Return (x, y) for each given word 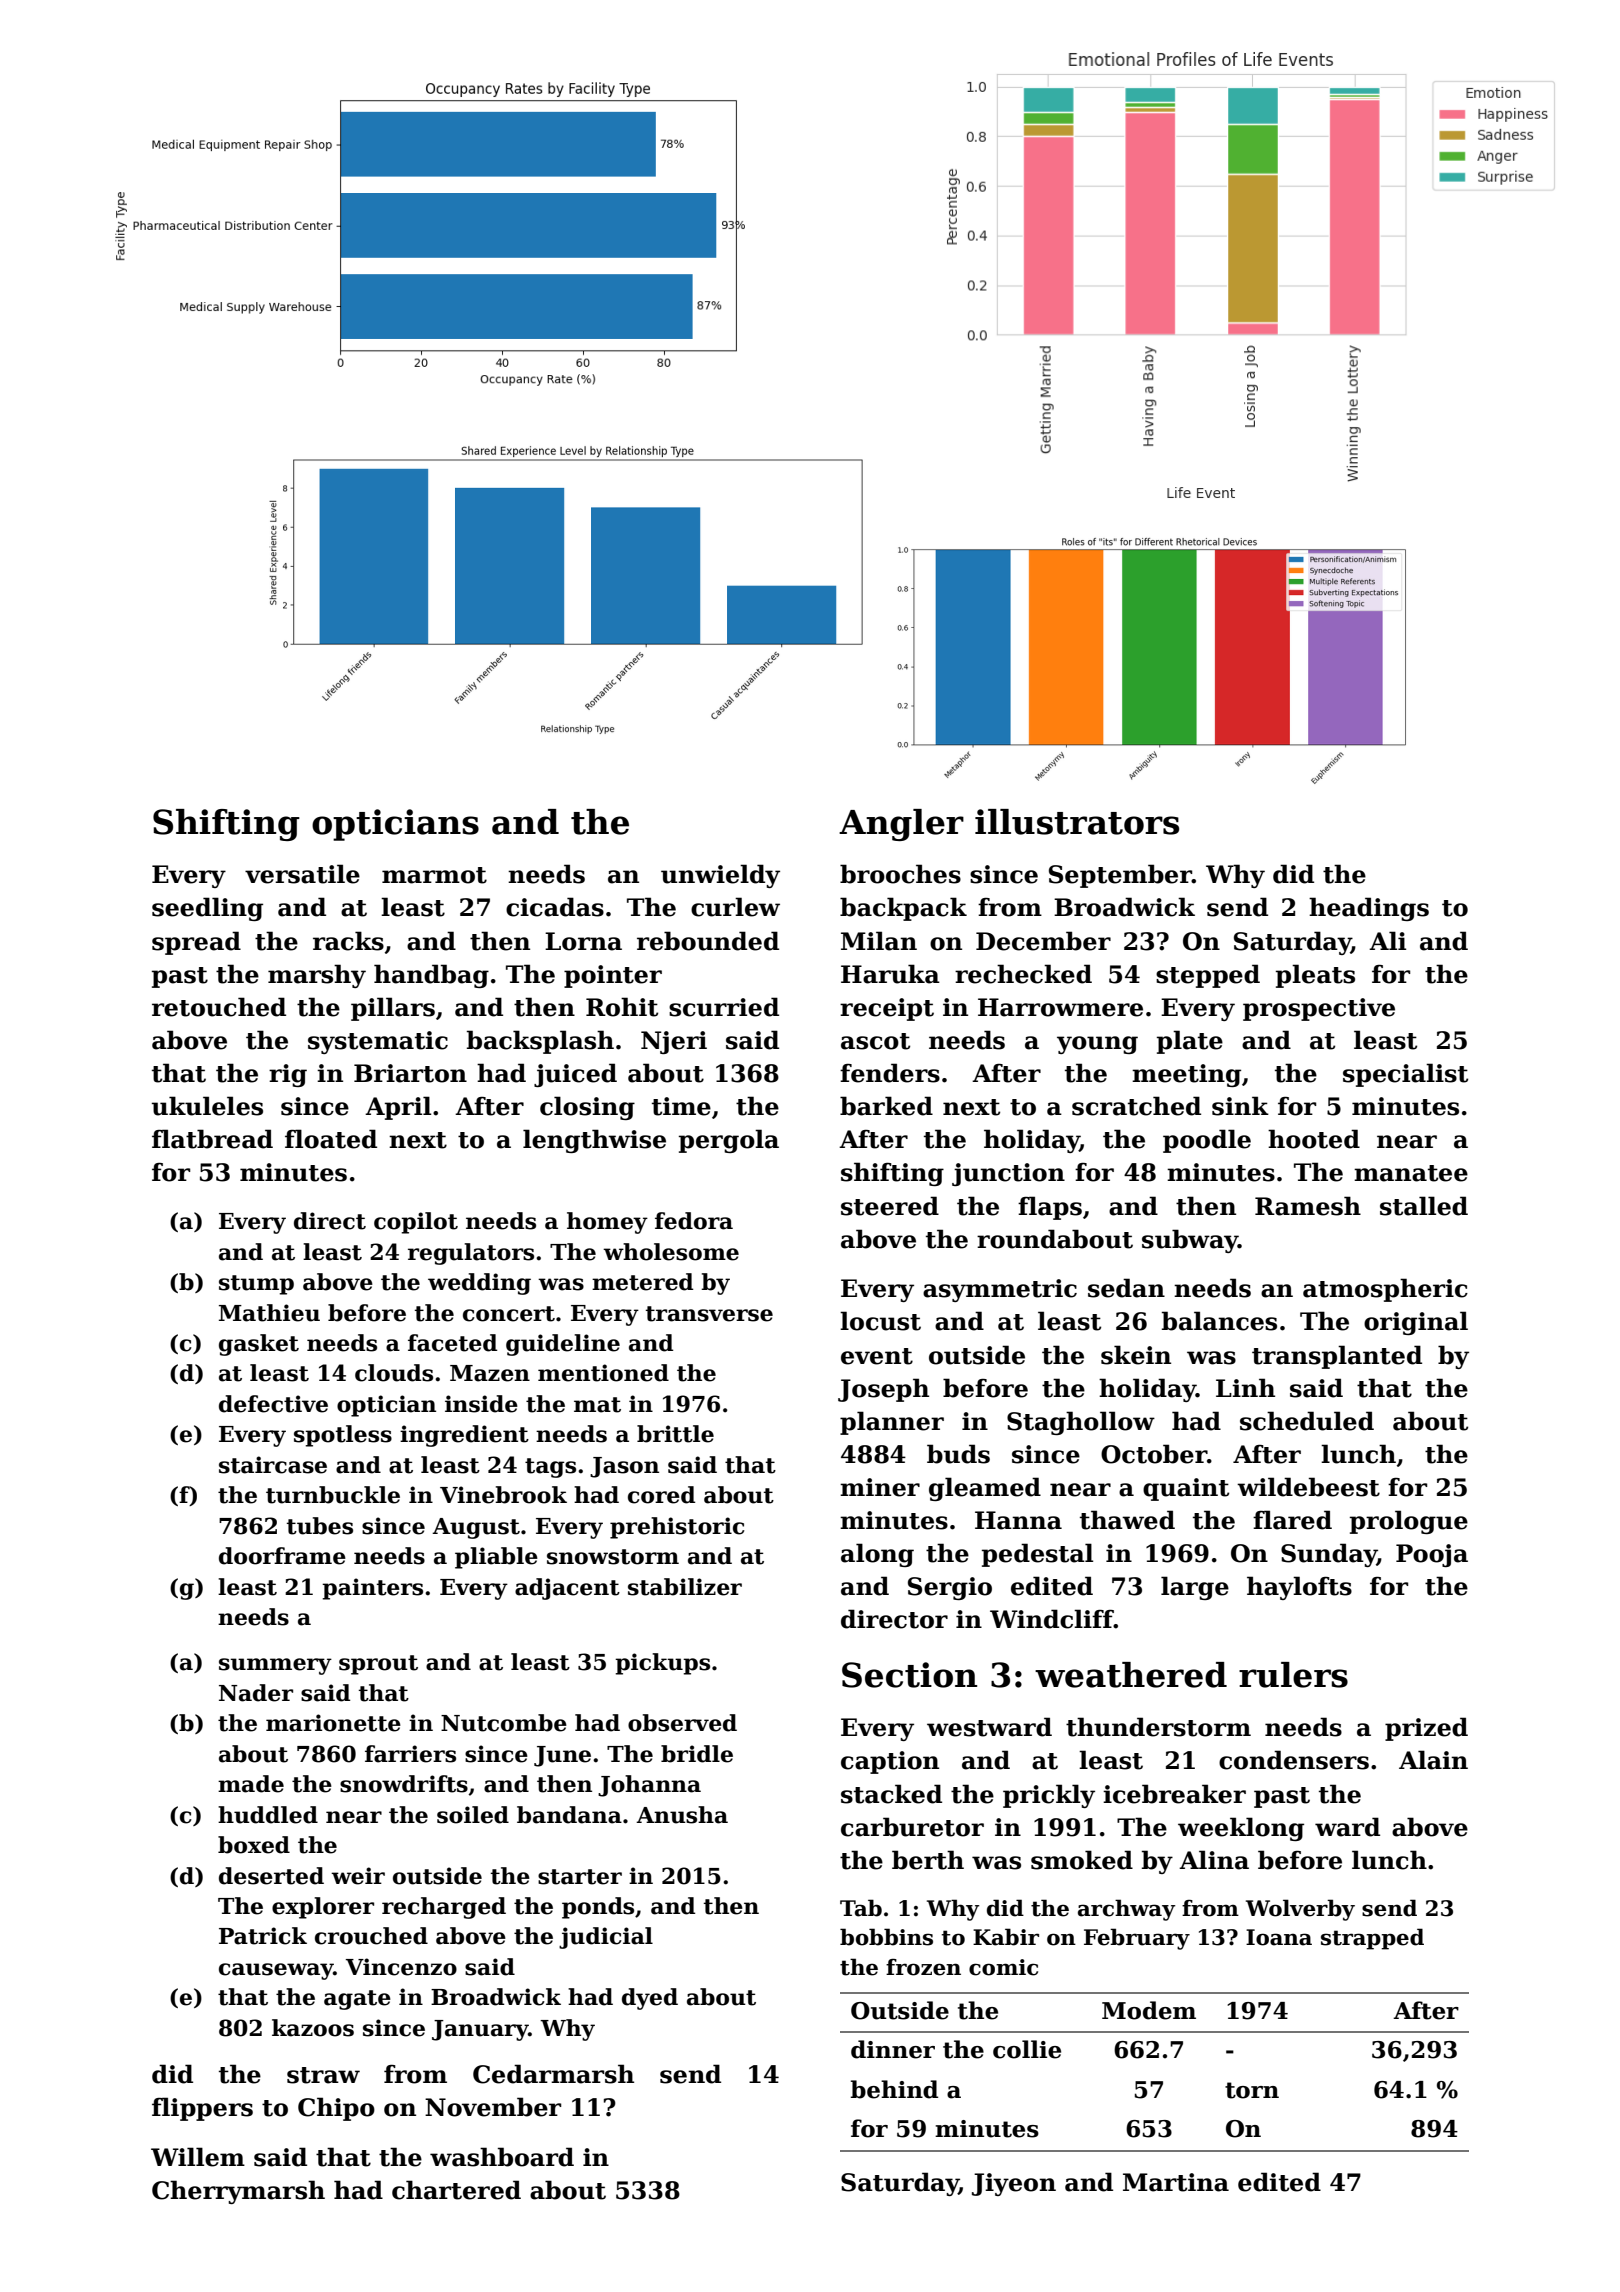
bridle (697, 1754)
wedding (479, 1284)
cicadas (555, 907)
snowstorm (613, 1557)
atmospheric (1385, 1290)
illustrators (1077, 822)
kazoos (313, 2028)
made (251, 1784)
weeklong (1241, 1829)
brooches (900, 874)
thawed (1127, 1520)
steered (890, 1206)
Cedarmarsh (553, 2074)
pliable (496, 1558)
